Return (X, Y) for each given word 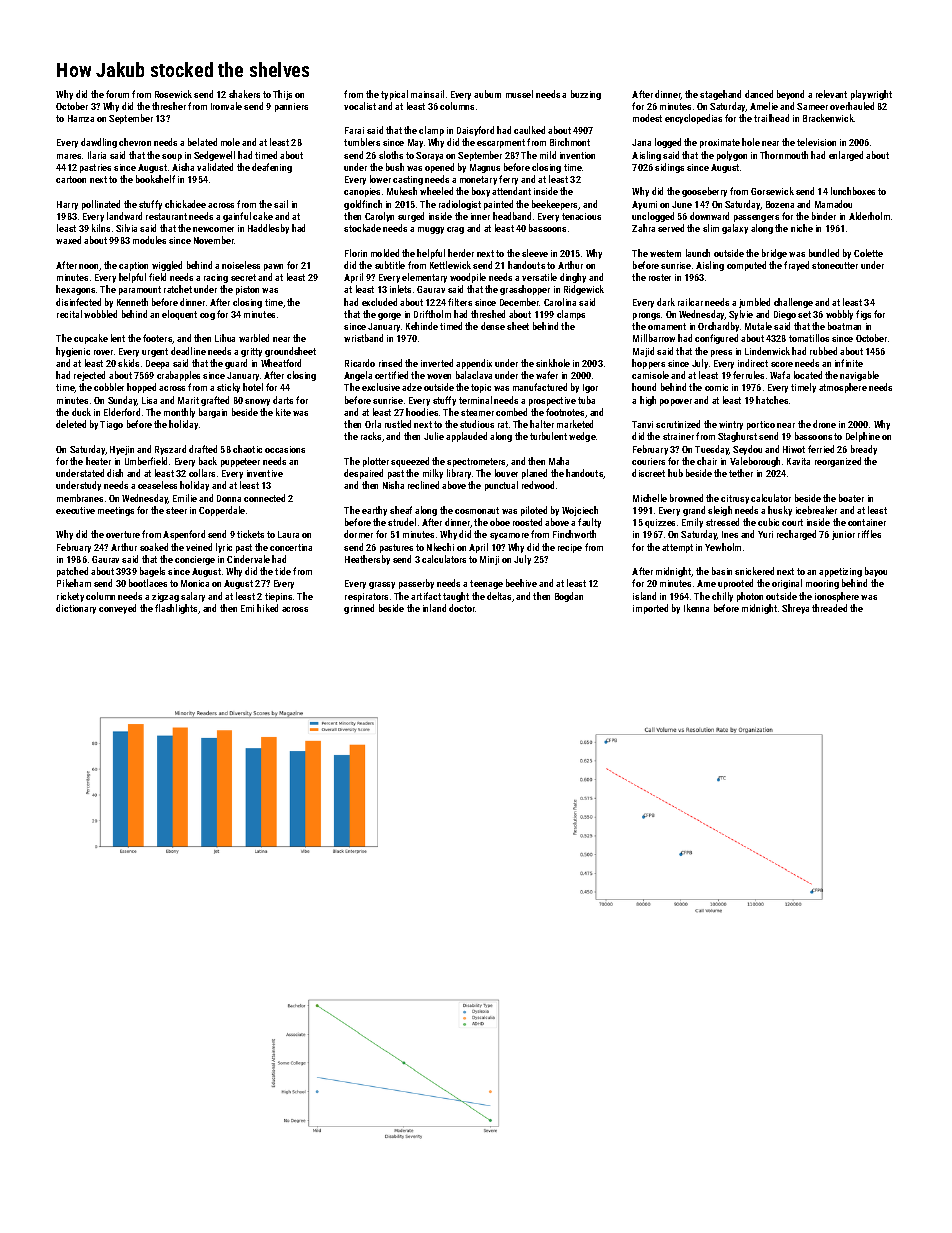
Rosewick (173, 94)
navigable (859, 376)
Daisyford (475, 131)
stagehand (720, 95)
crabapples (178, 376)
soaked (154, 547)
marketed (575, 424)
